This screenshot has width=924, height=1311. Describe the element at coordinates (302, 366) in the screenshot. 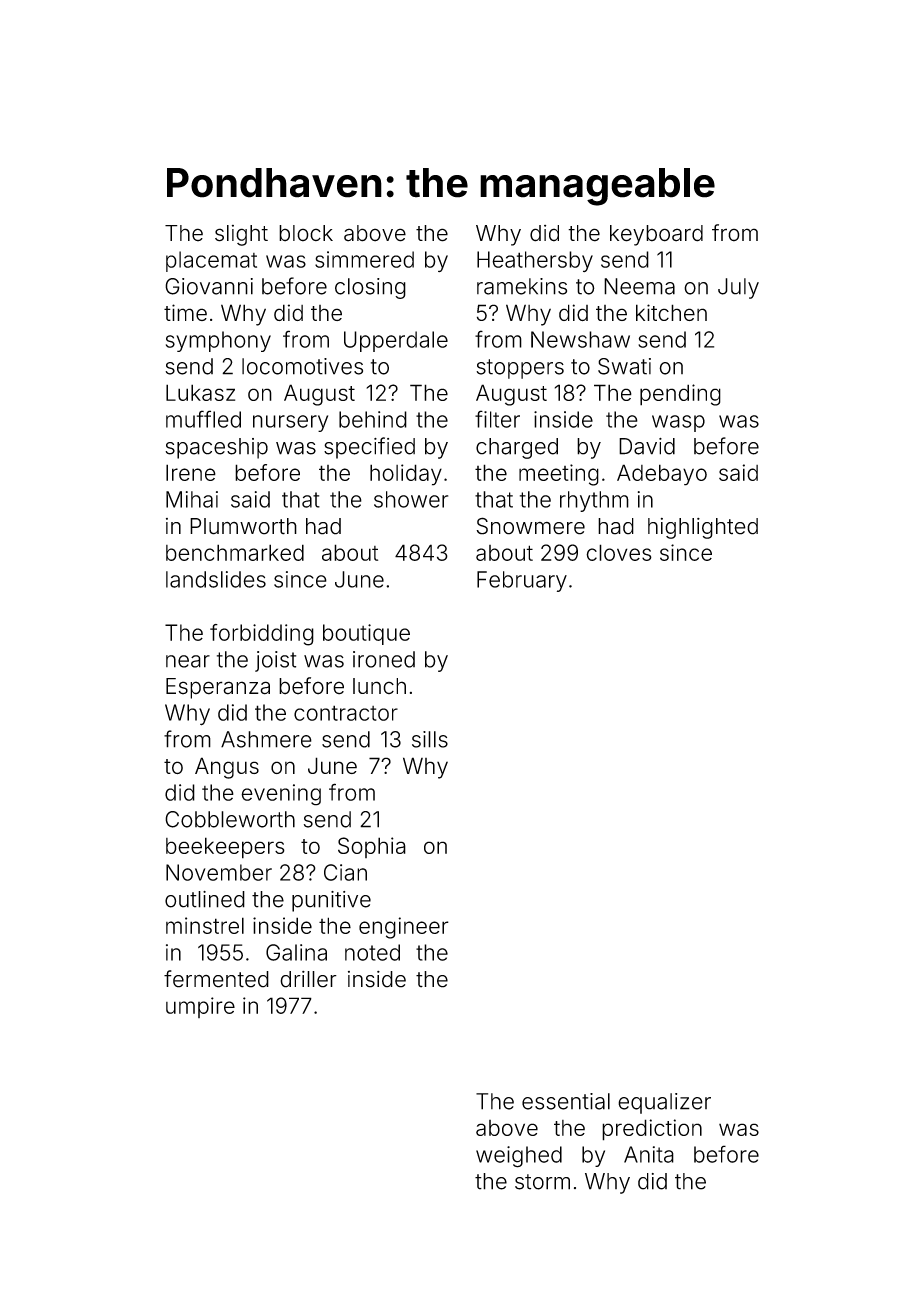

I see `locomotives` at that location.
